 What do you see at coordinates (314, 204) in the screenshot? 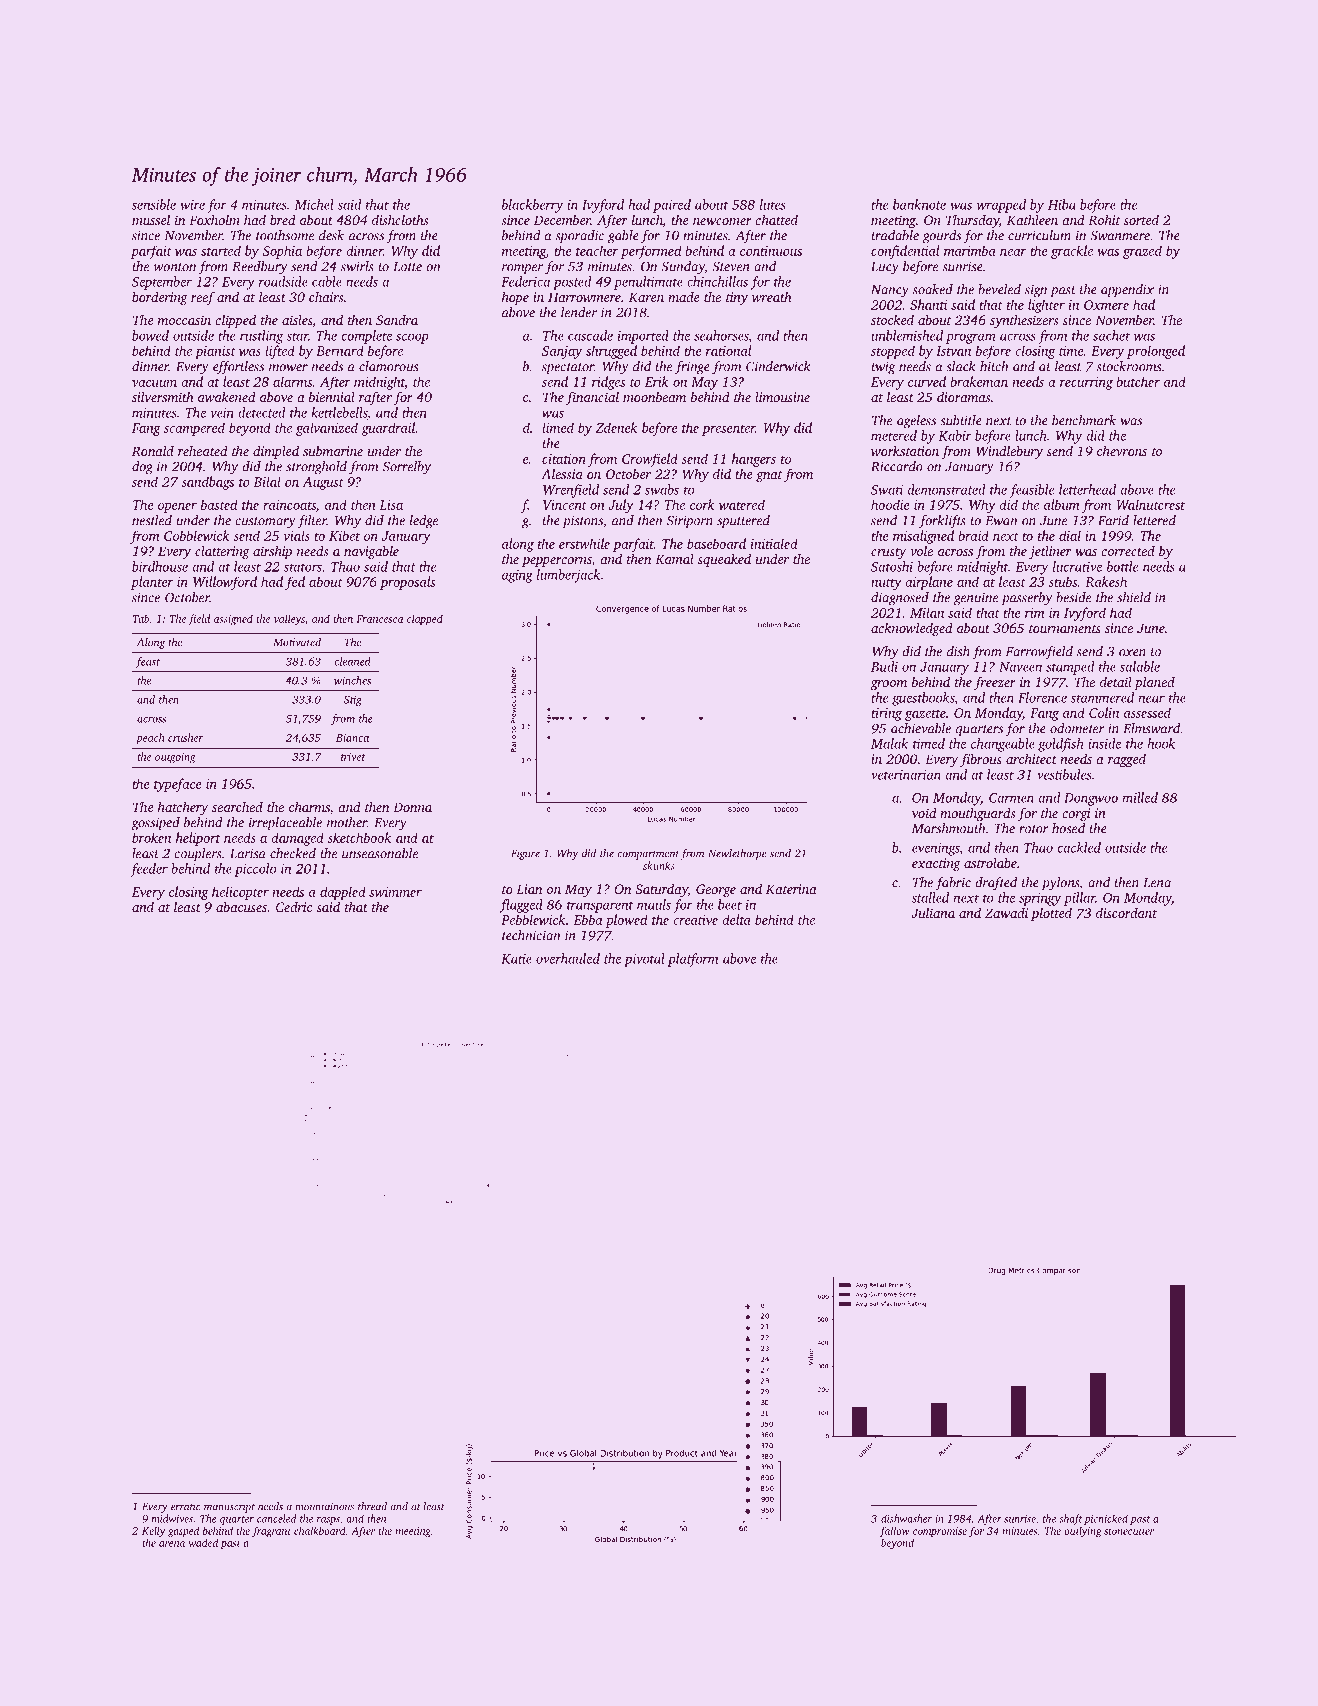
I see `Michel` at bounding box center [314, 204].
